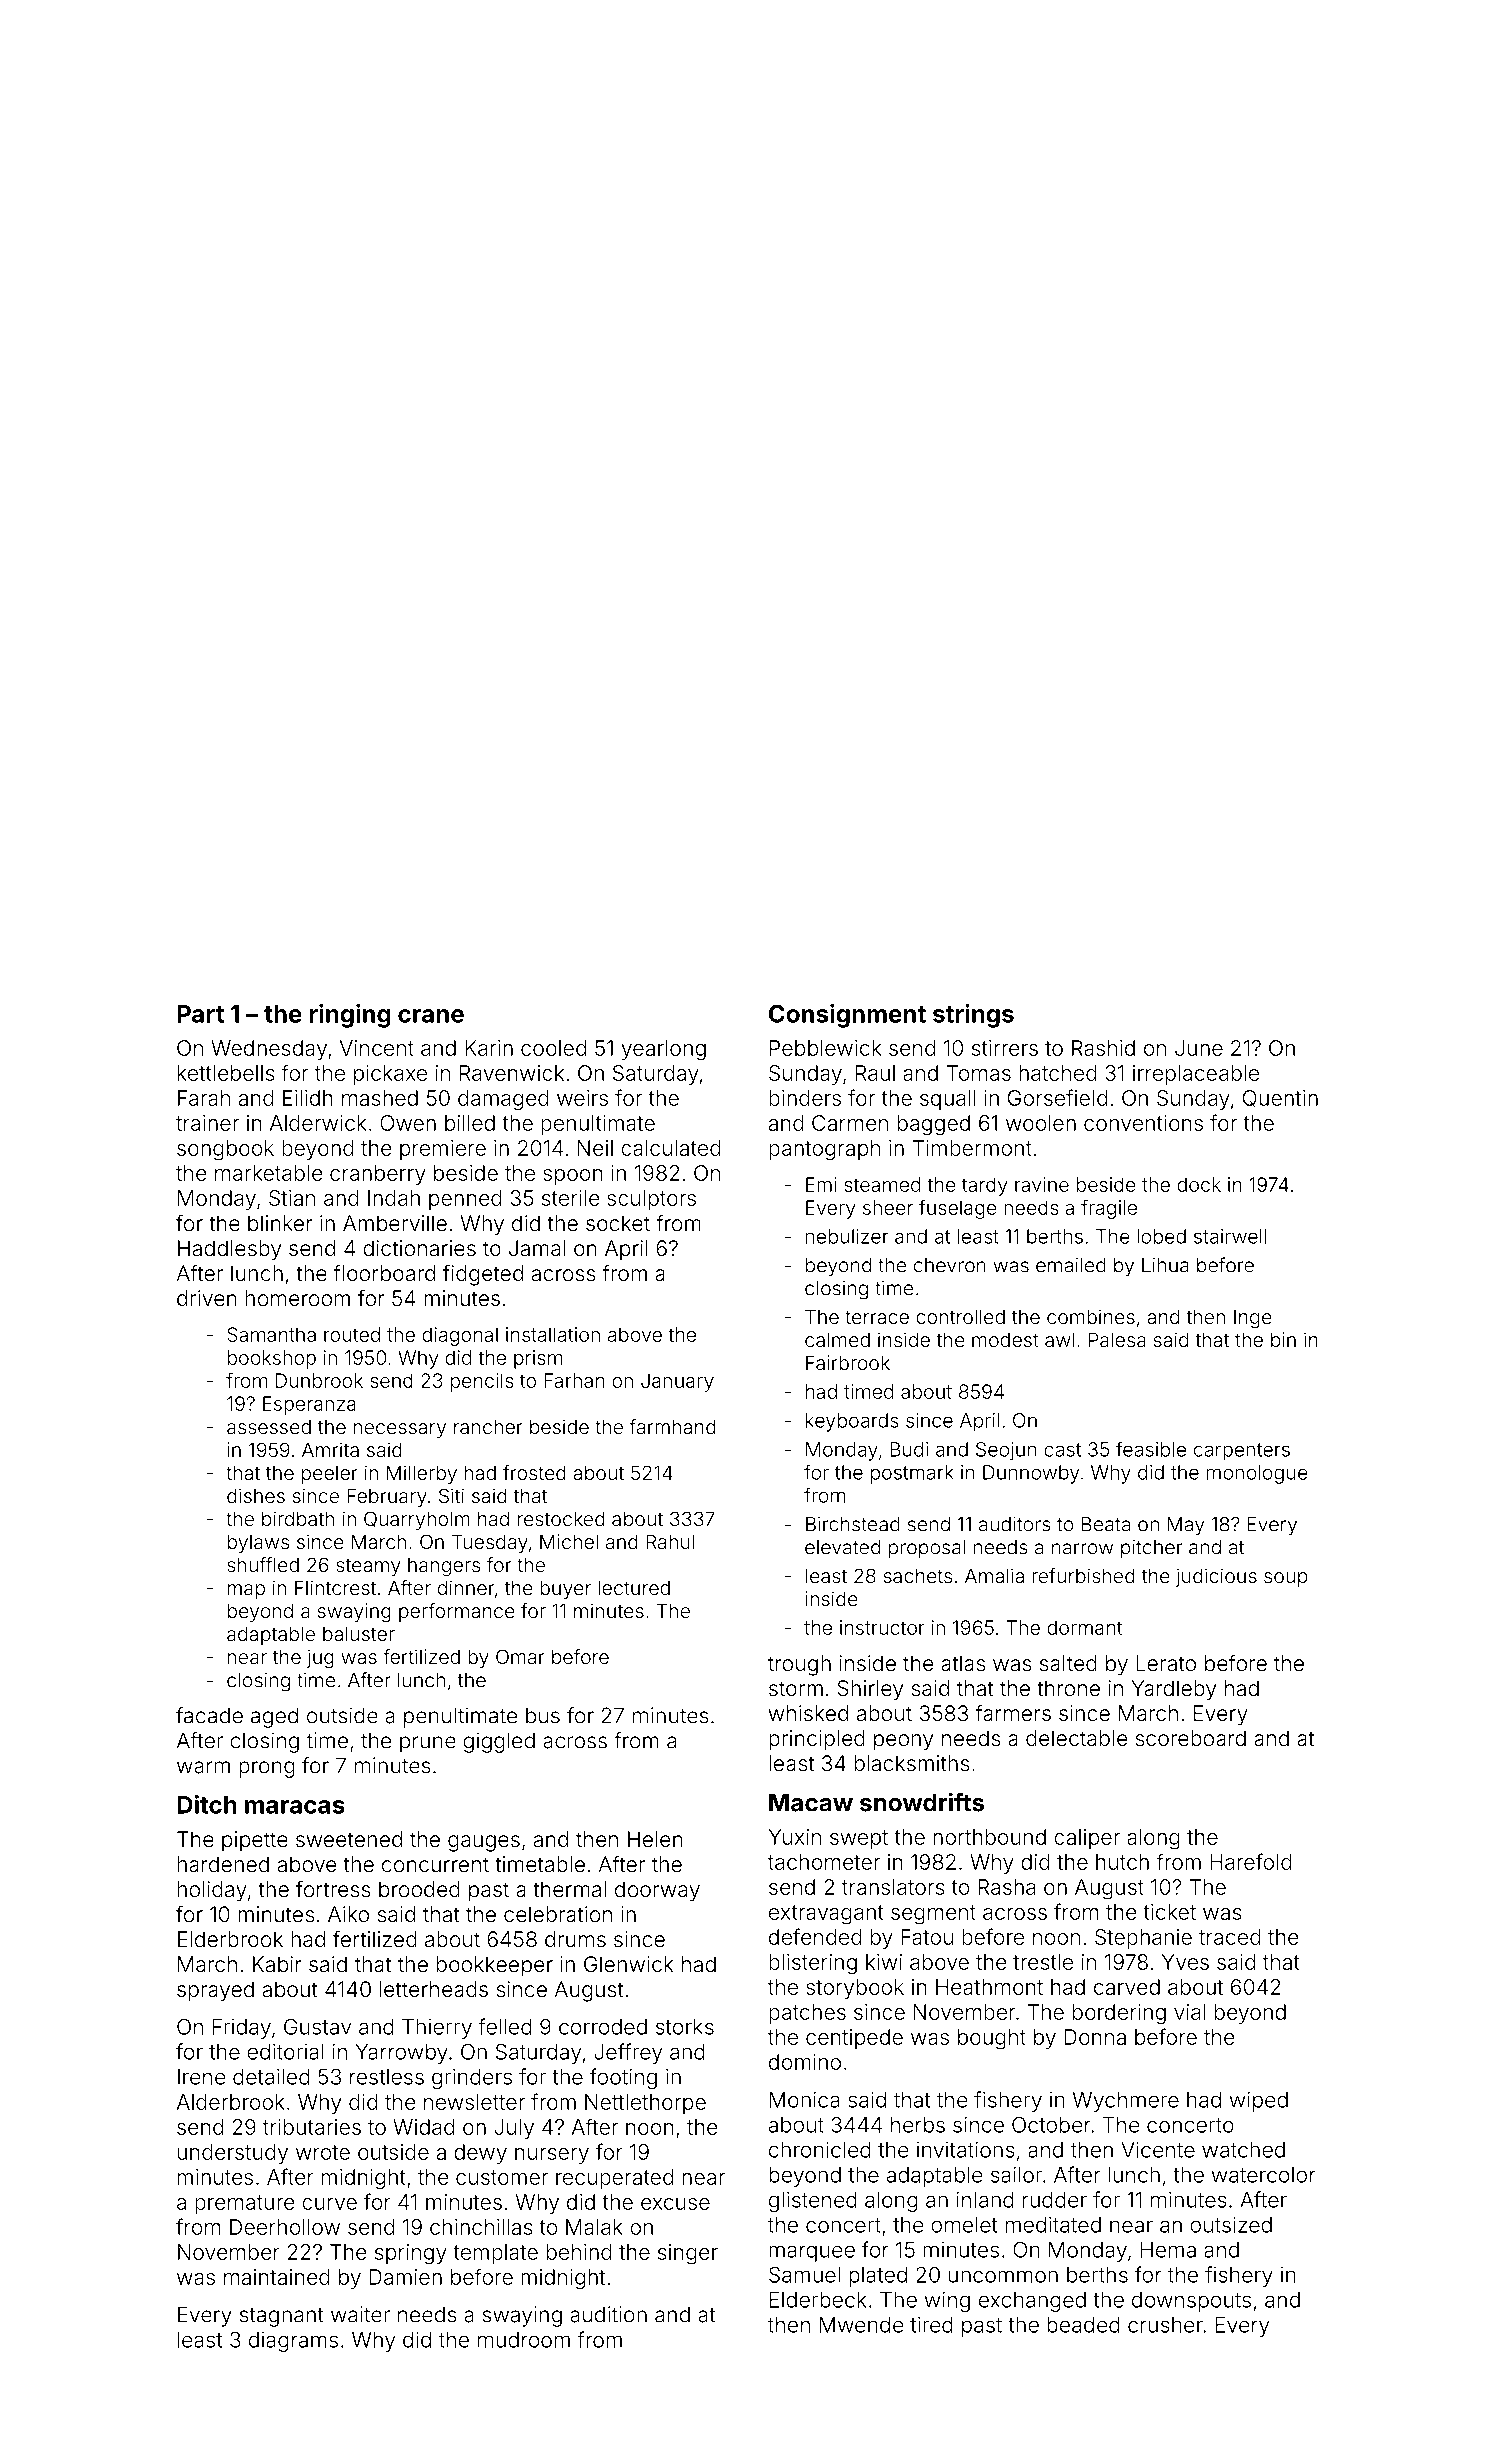  Describe the element at coordinates (400, 1430) in the document. I see `necessary` at that location.
